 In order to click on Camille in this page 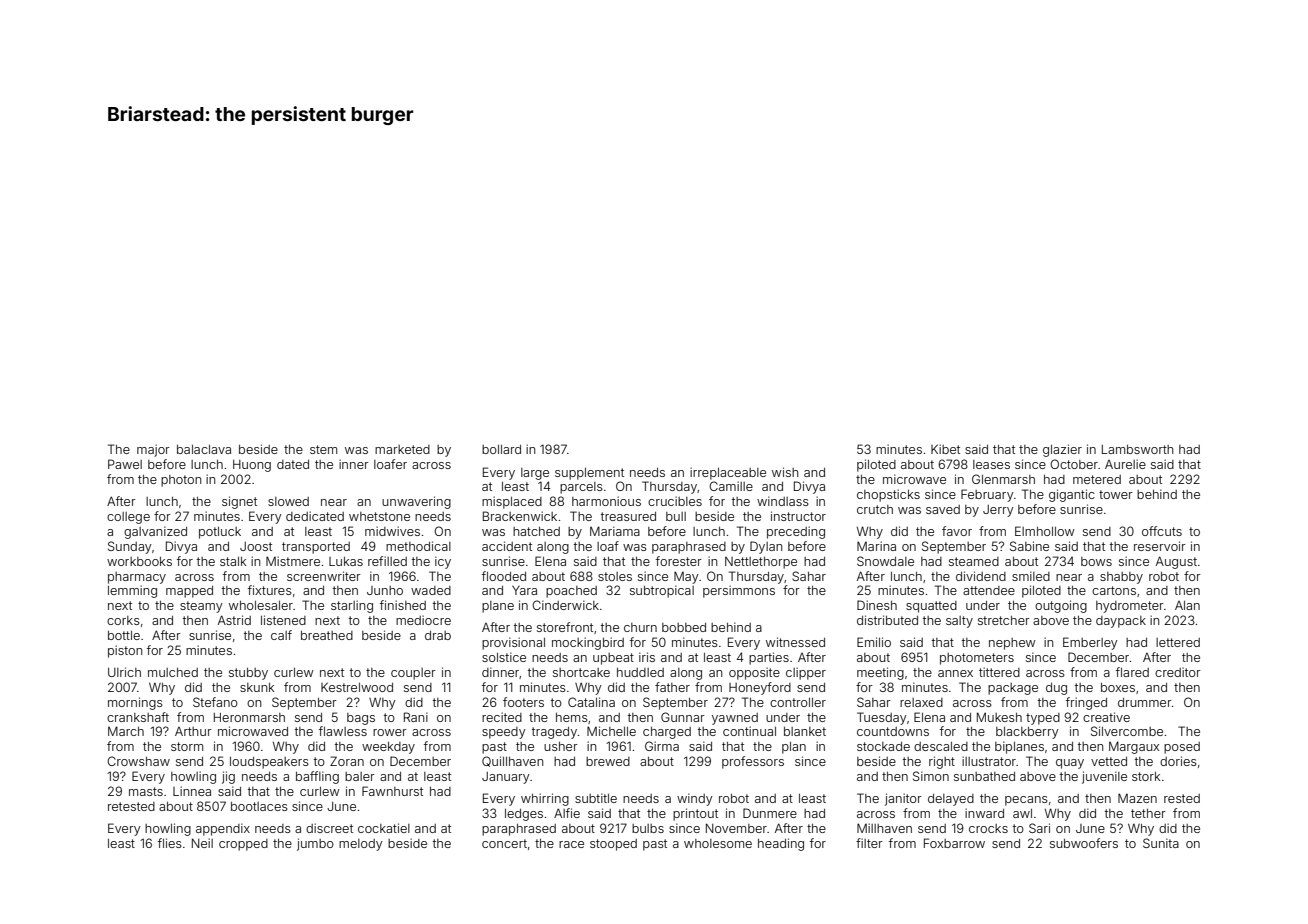, I will do `click(731, 486)`.
